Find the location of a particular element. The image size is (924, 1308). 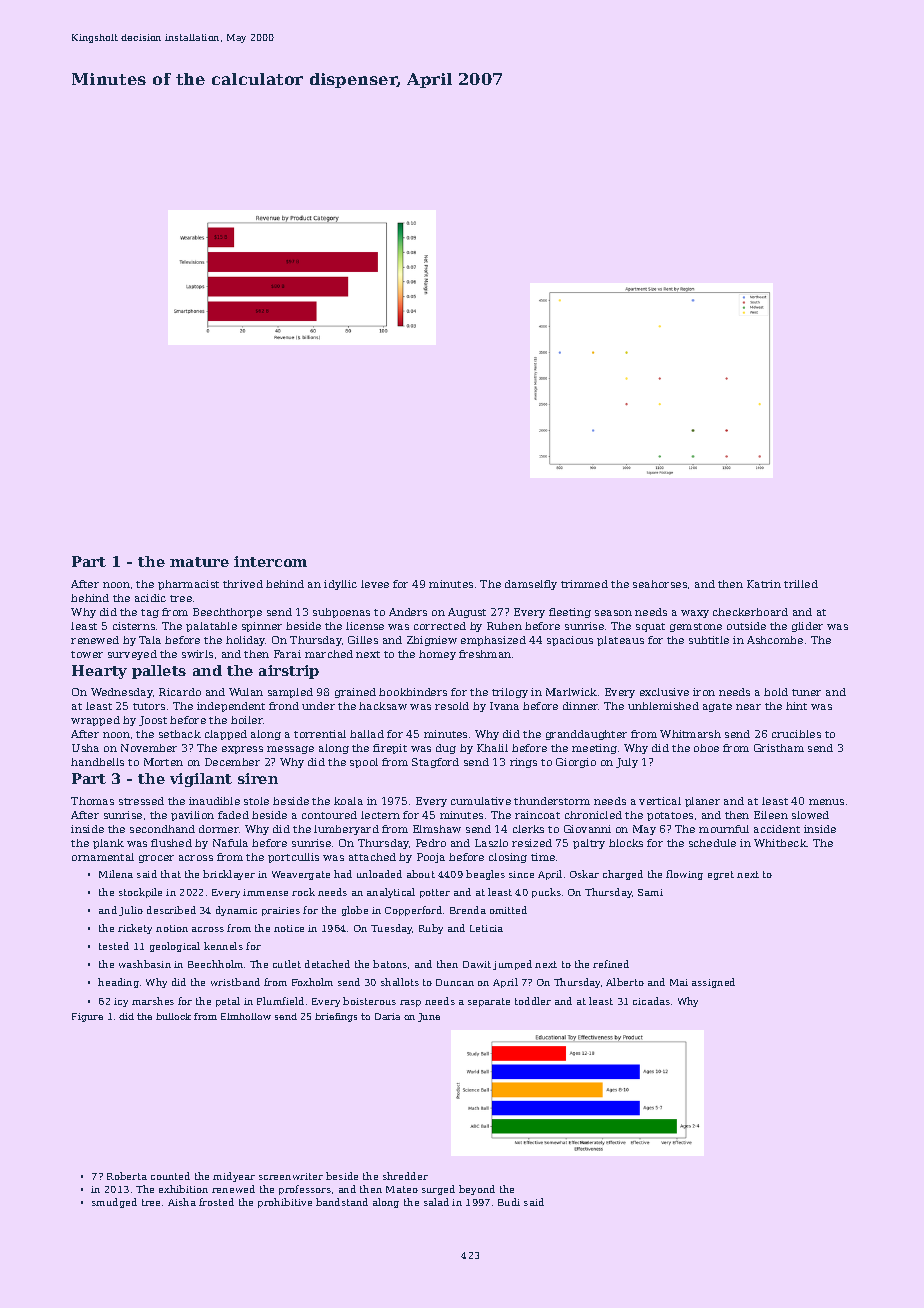

Budi is located at coordinates (509, 1202).
